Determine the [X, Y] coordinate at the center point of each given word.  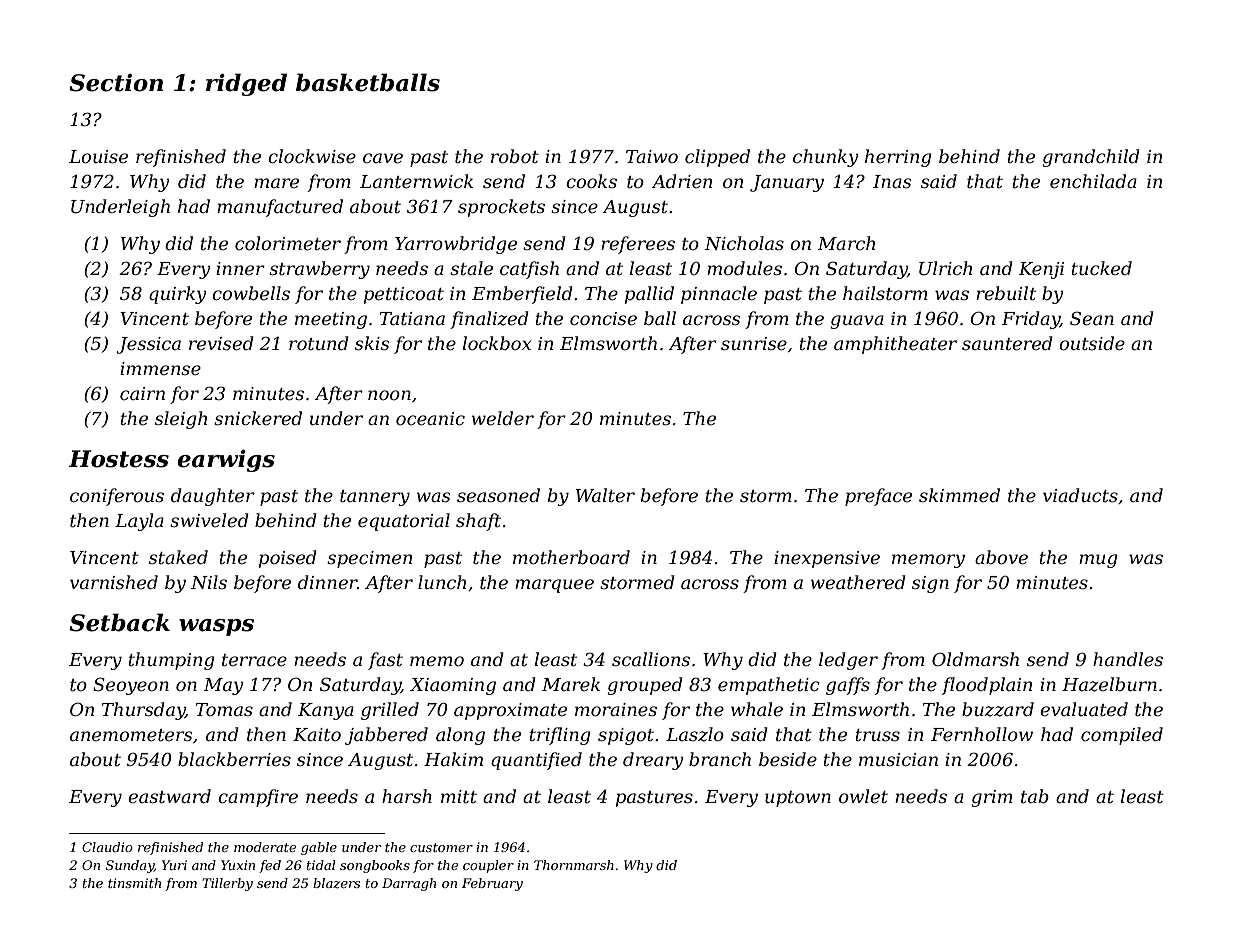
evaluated [1084, 709]
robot [515, 156]
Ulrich [945, 268]
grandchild [1091, 158]
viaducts [1080, 495]
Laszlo [695, 734]
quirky [177, 295]
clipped [717, 158]
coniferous [117, 497]
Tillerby [227, 884]
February [492, 884]
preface [878, 497]
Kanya [326, 711]
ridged [246, 84]
